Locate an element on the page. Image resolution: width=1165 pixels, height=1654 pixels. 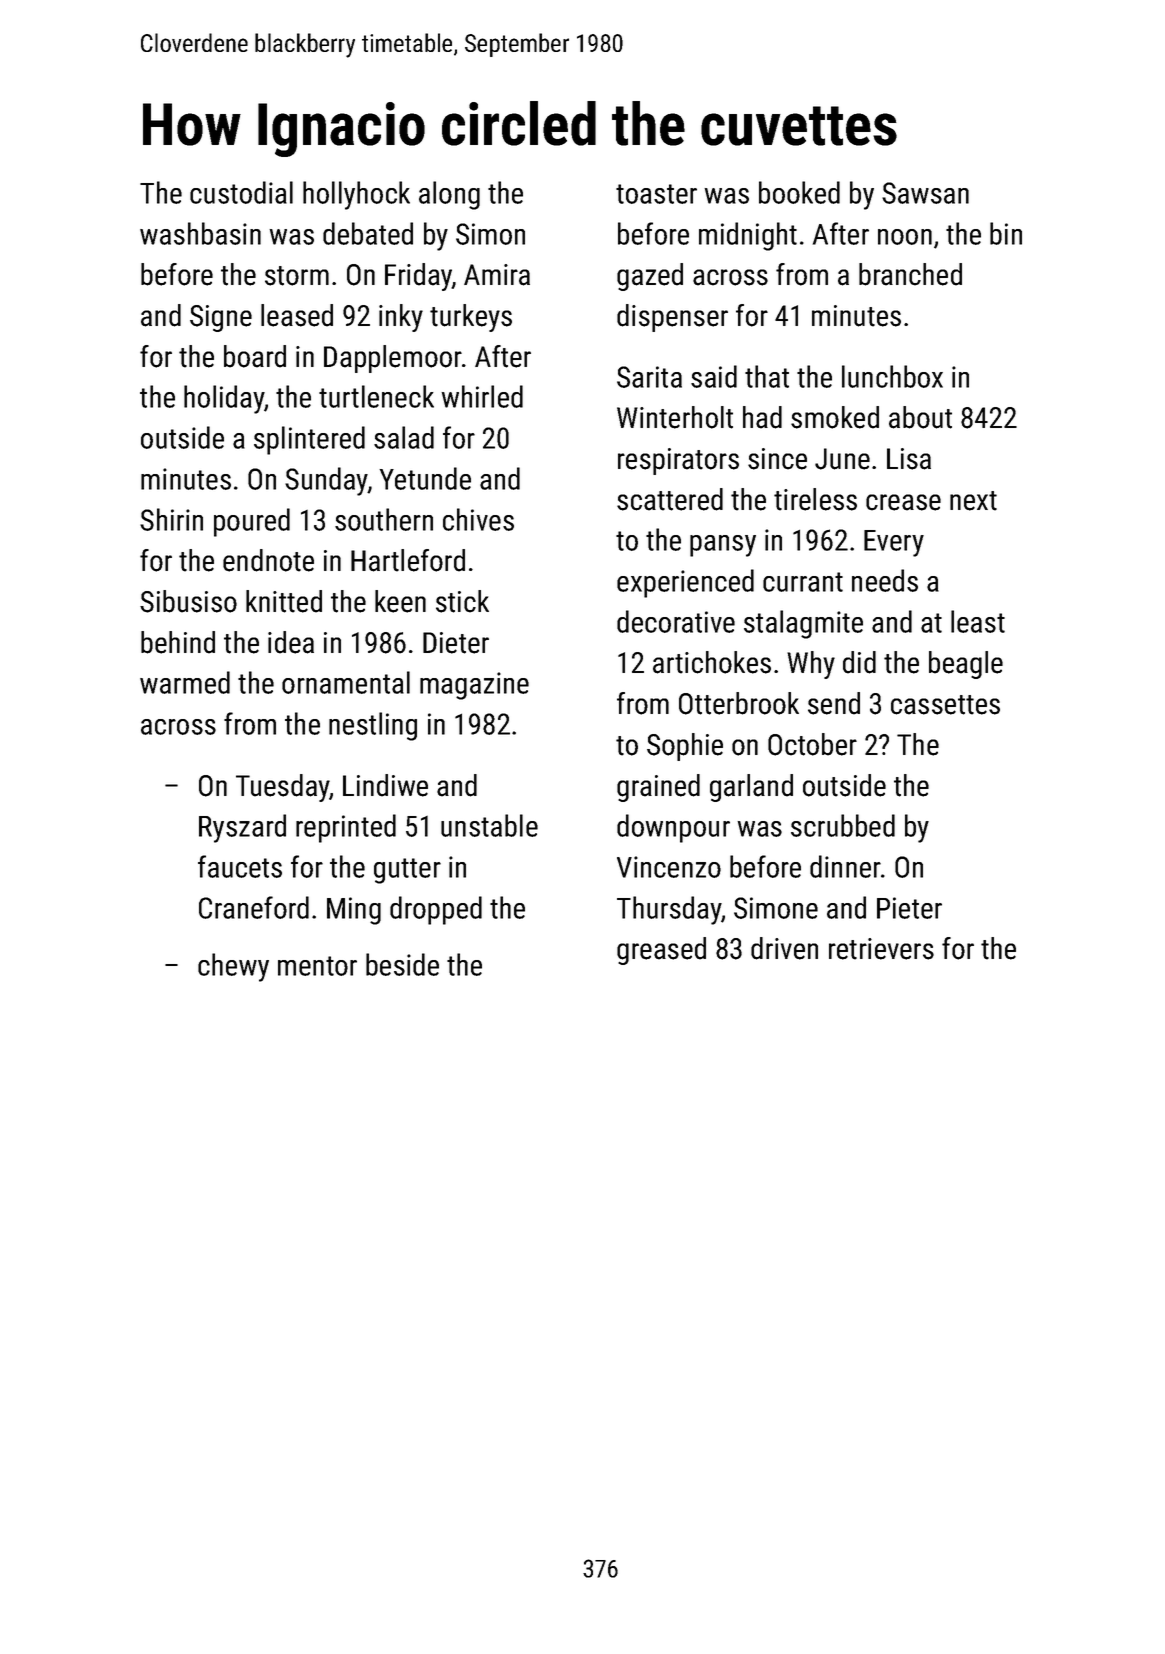
southern is located at coordinates (384, 519).
